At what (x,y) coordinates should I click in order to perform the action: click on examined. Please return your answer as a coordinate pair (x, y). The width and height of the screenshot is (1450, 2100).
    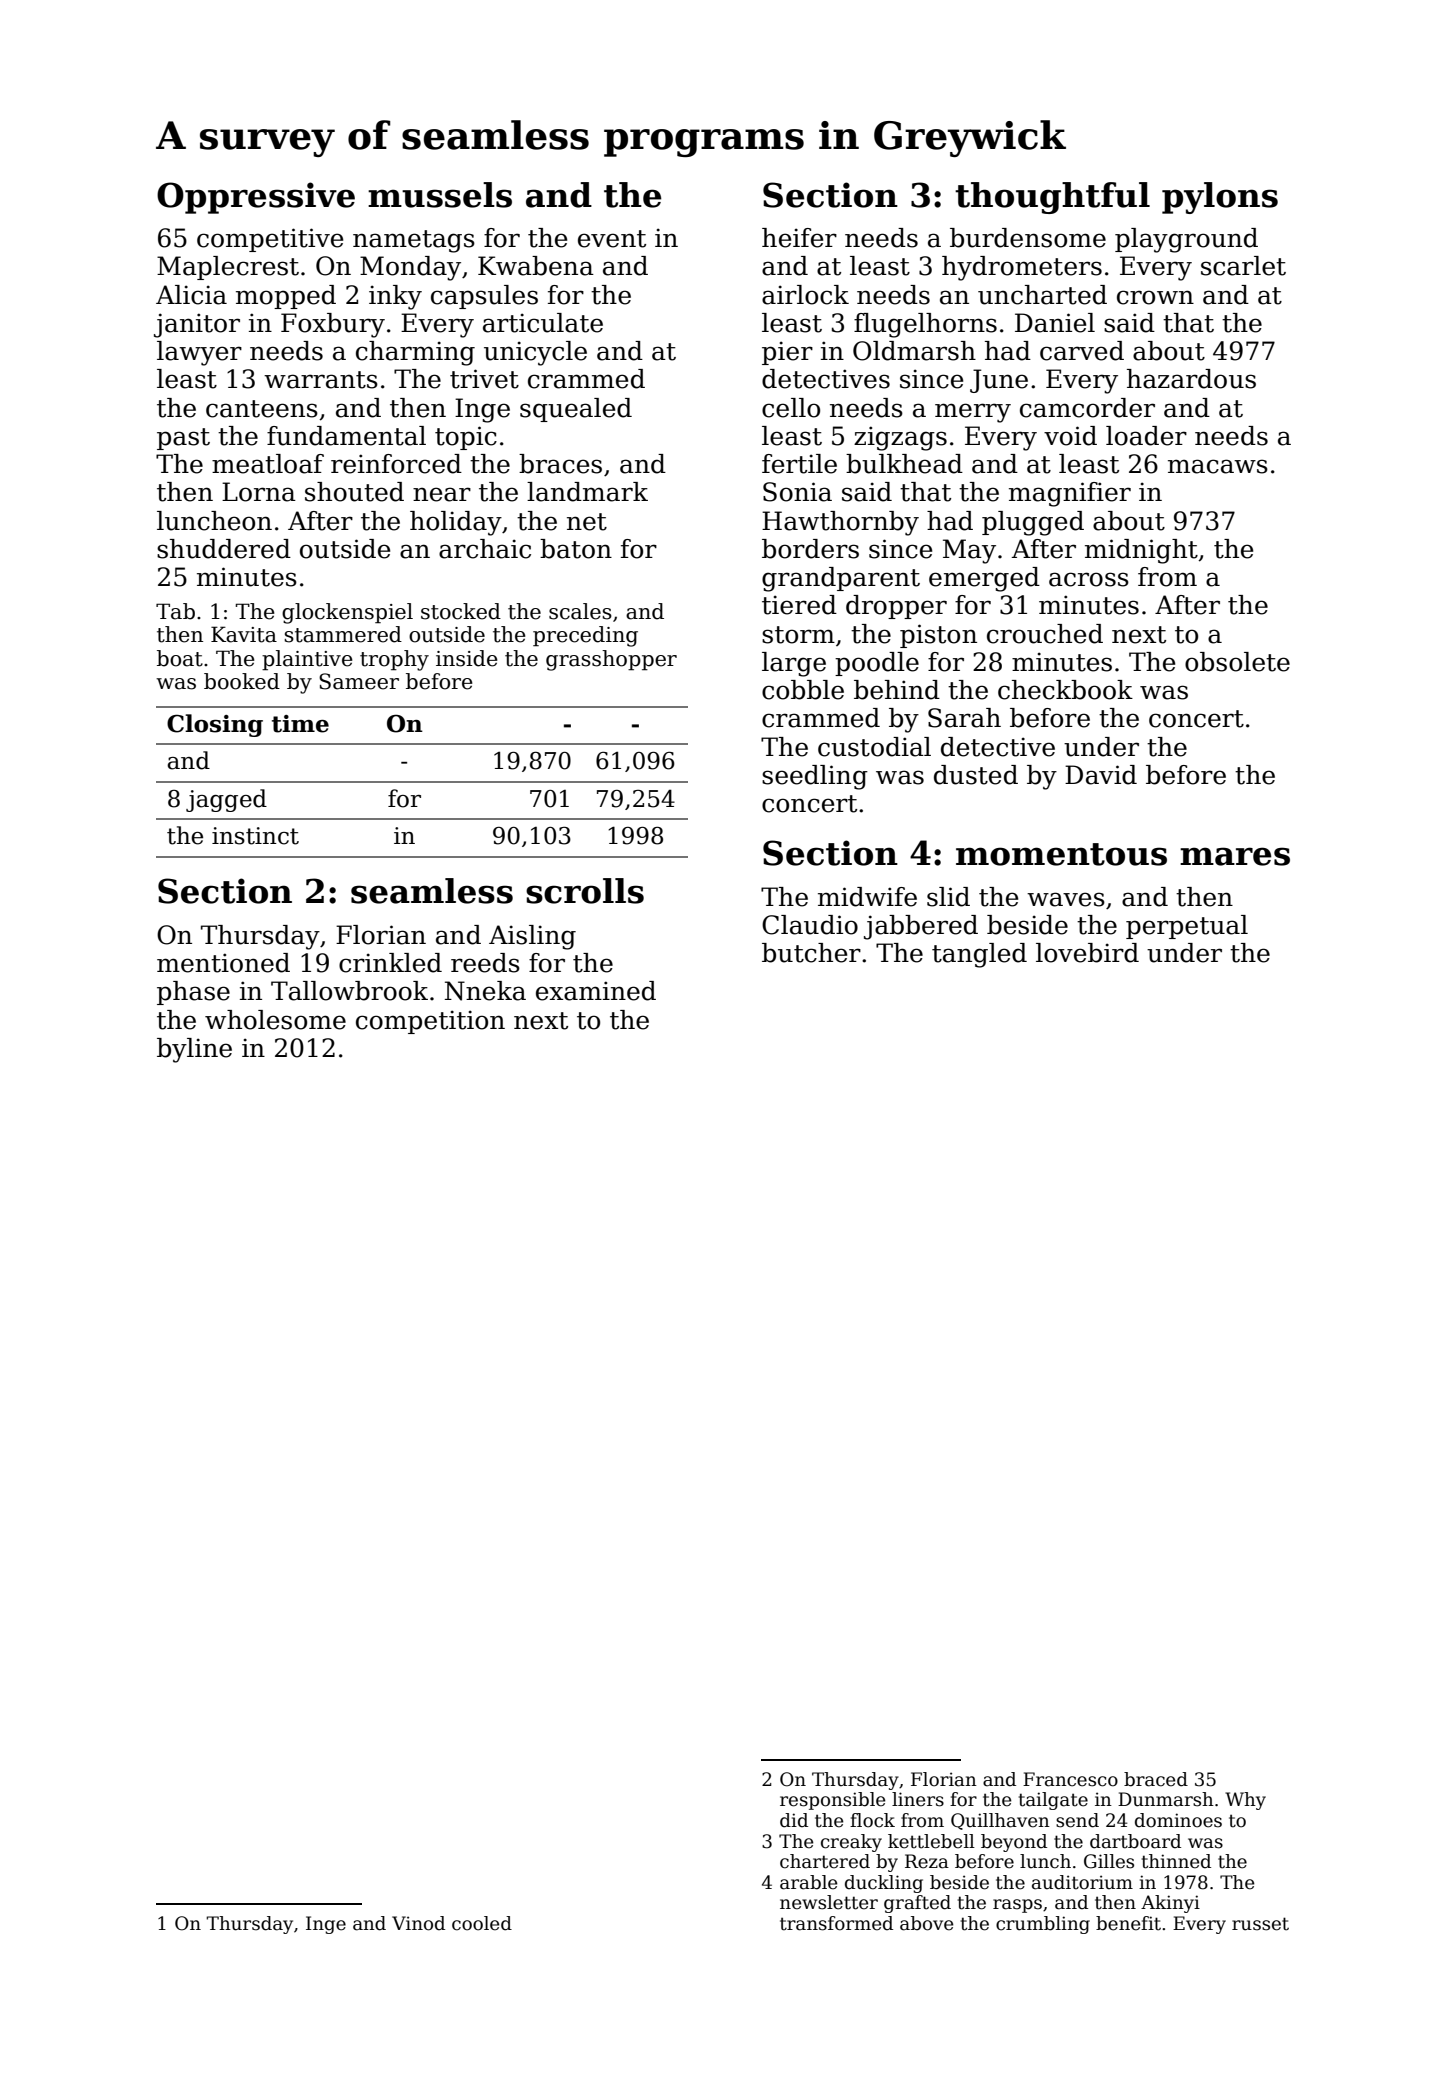
    Looking at the image, I should click on (596, 991).
